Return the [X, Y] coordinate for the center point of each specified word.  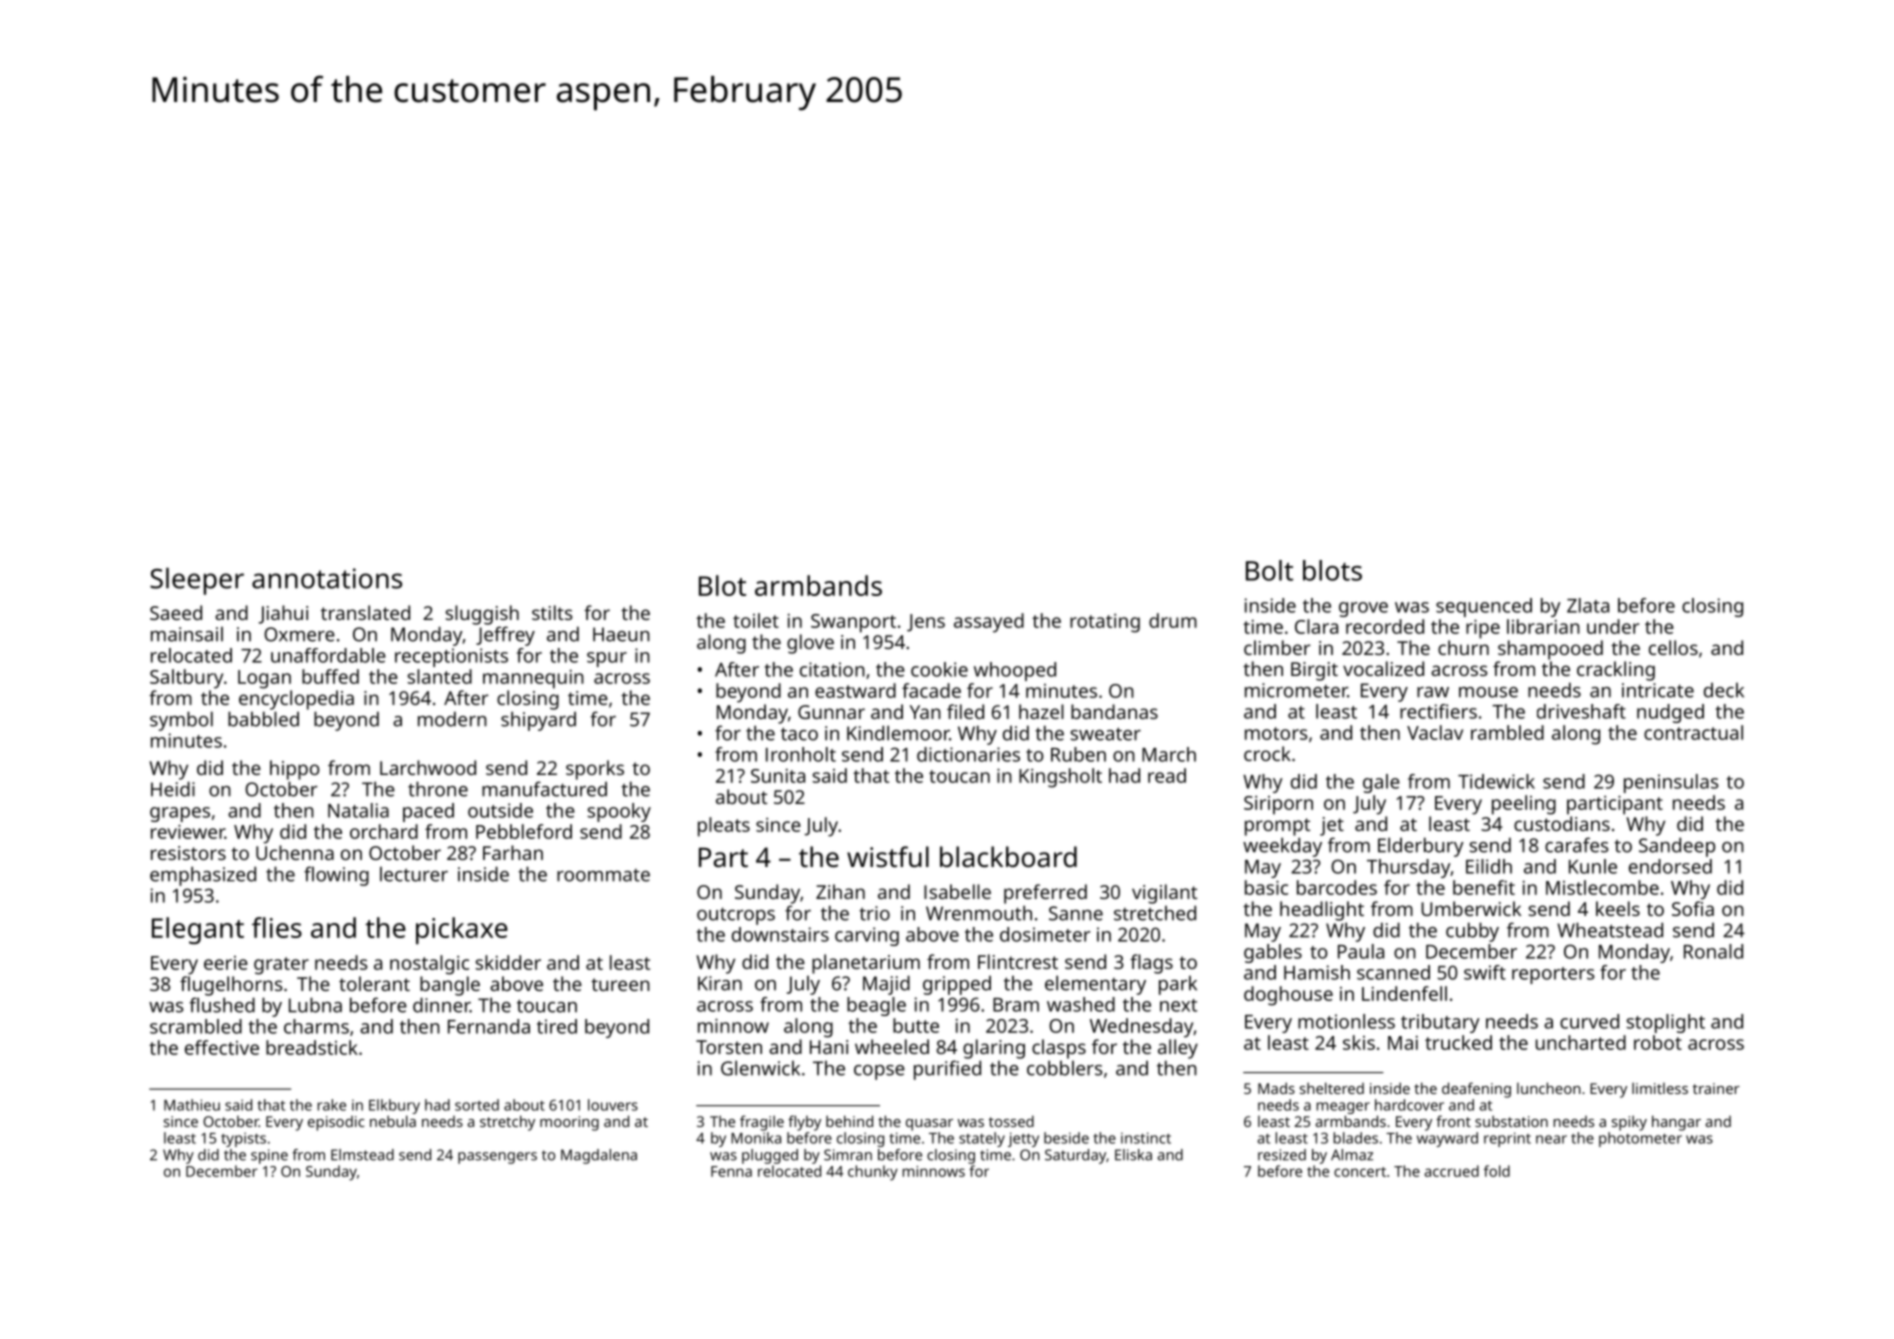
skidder [508, 962]
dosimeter [1045, 934]
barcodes [1337, 887]
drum [1173, 620]
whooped [1015, 671]
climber [1277, 647]
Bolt [1269, 570]
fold [1497, 1171]
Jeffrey [505, 636]
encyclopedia [296, 700]
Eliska [1133, 1155]
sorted [477, 1105]
